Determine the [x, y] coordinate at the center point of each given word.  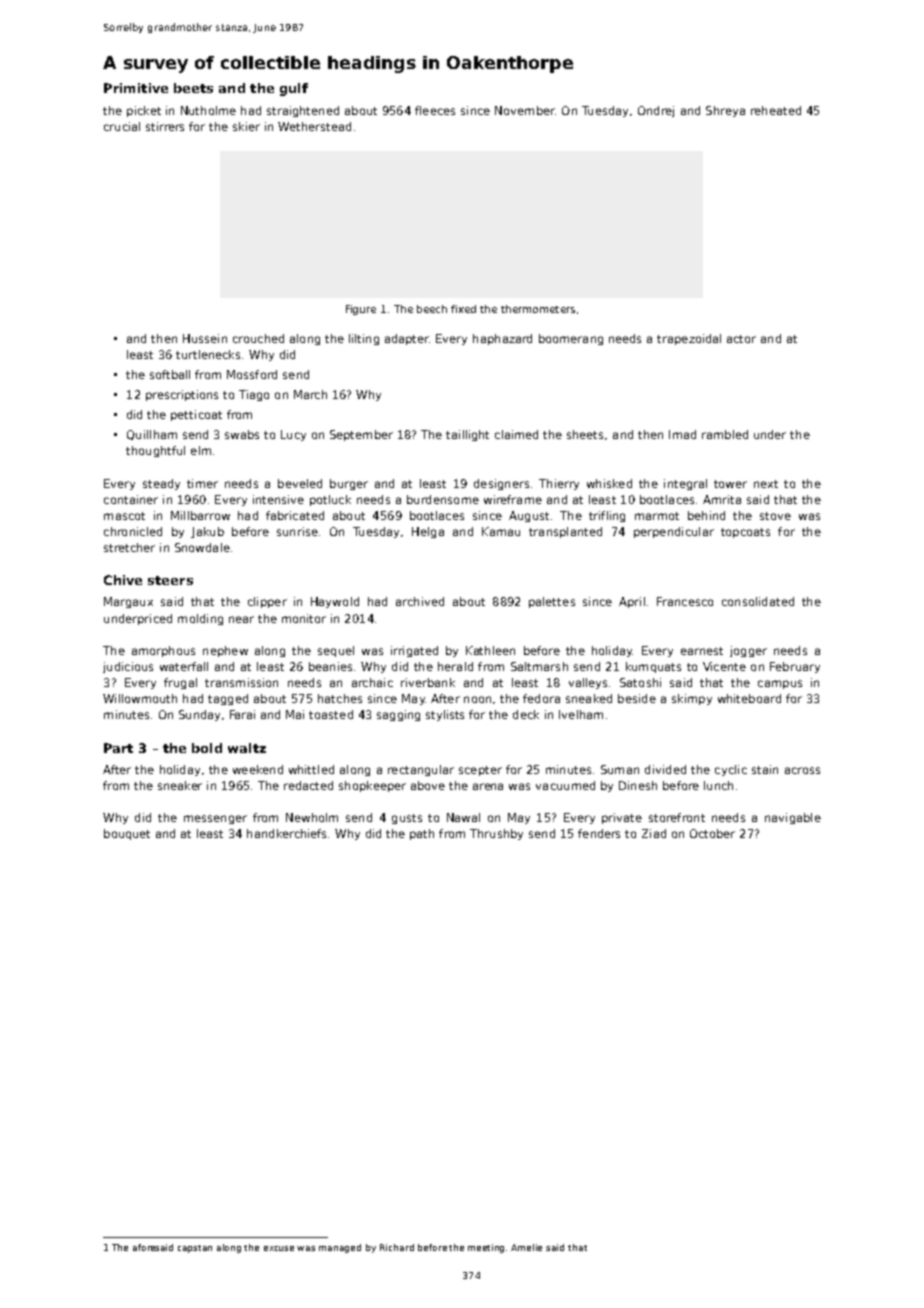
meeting [486, 1248]
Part [118, 748]
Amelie [526, 1247]
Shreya [725, 111]
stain [765, 769]
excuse [279, 1248]
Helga [428, 532]
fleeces [435, 110]
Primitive [136, 88]
